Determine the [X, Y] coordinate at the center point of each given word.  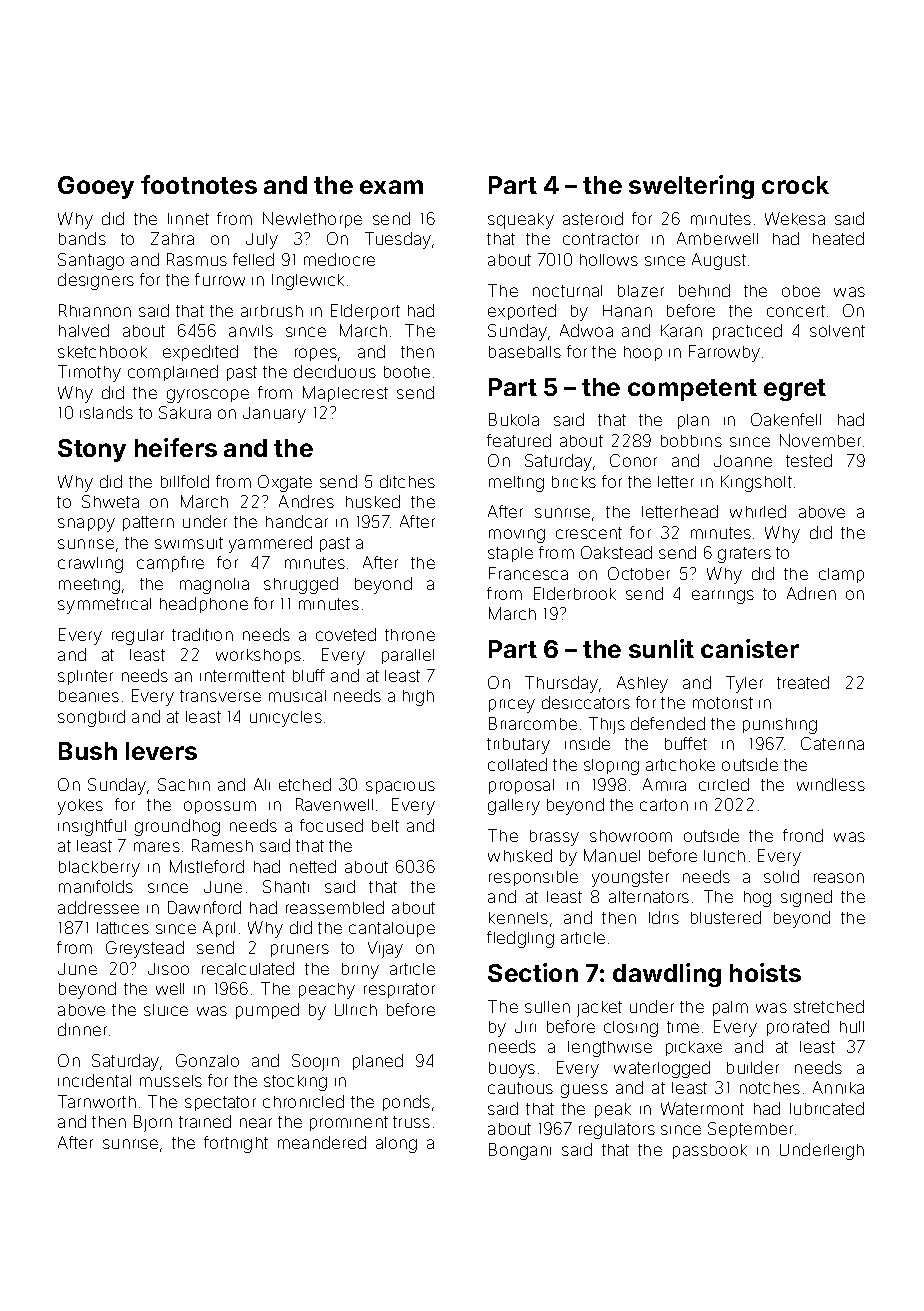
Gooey [96, 187]
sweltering [691, 187]
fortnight [236, 1144]
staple [510, 554]
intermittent [242, 676]
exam [391, 187]
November [820, 440]
